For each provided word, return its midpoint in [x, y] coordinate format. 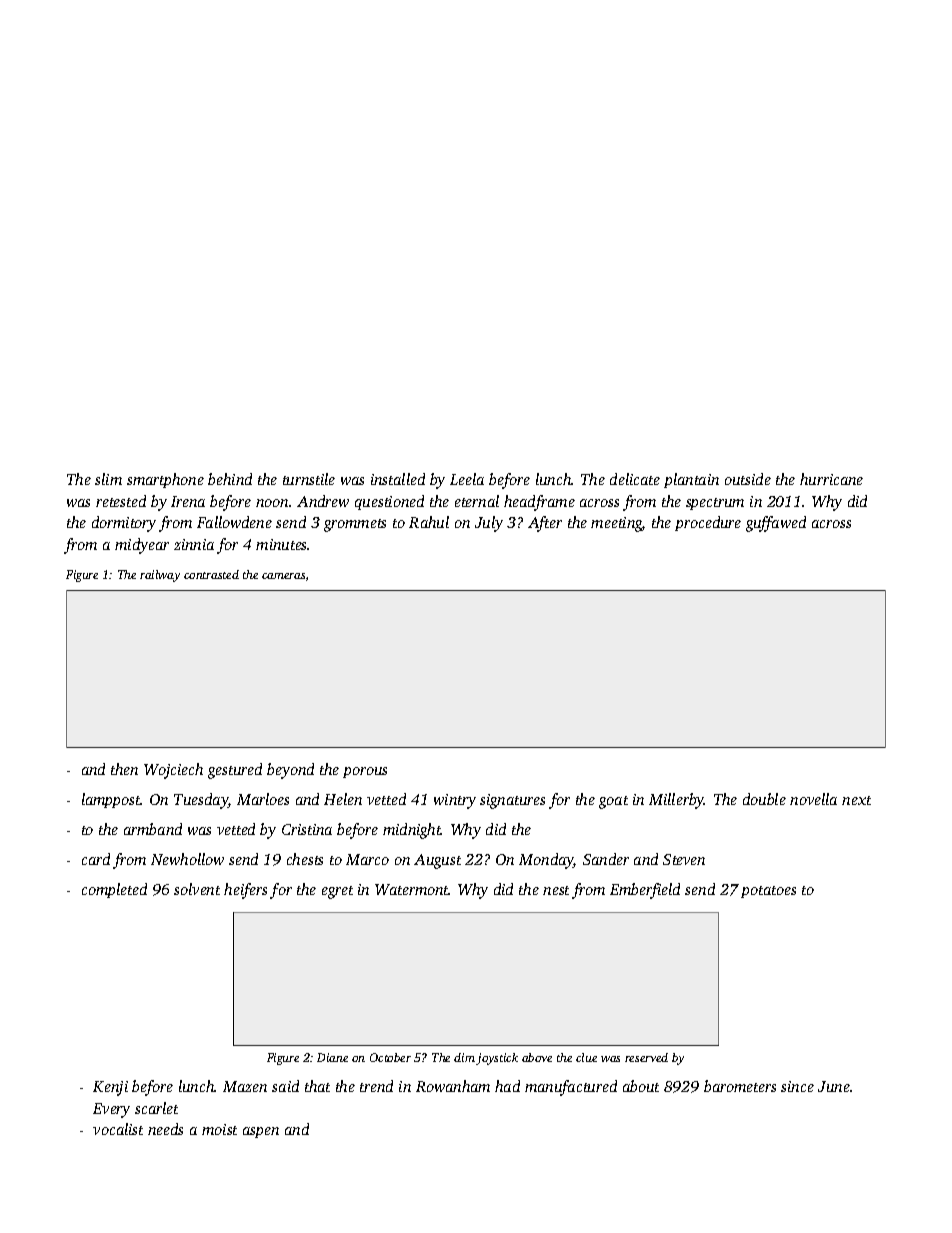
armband [153, 829]
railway [160, 576]
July [489, 524]
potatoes [768, 892]
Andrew [323, 501]
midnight [412, 831]
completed [114, 890]
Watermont [412, 889]
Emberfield [645, 891]
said [285, 1086]
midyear [142, 546]
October [390, 1057]
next [856, 800]
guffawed [776, 524]
